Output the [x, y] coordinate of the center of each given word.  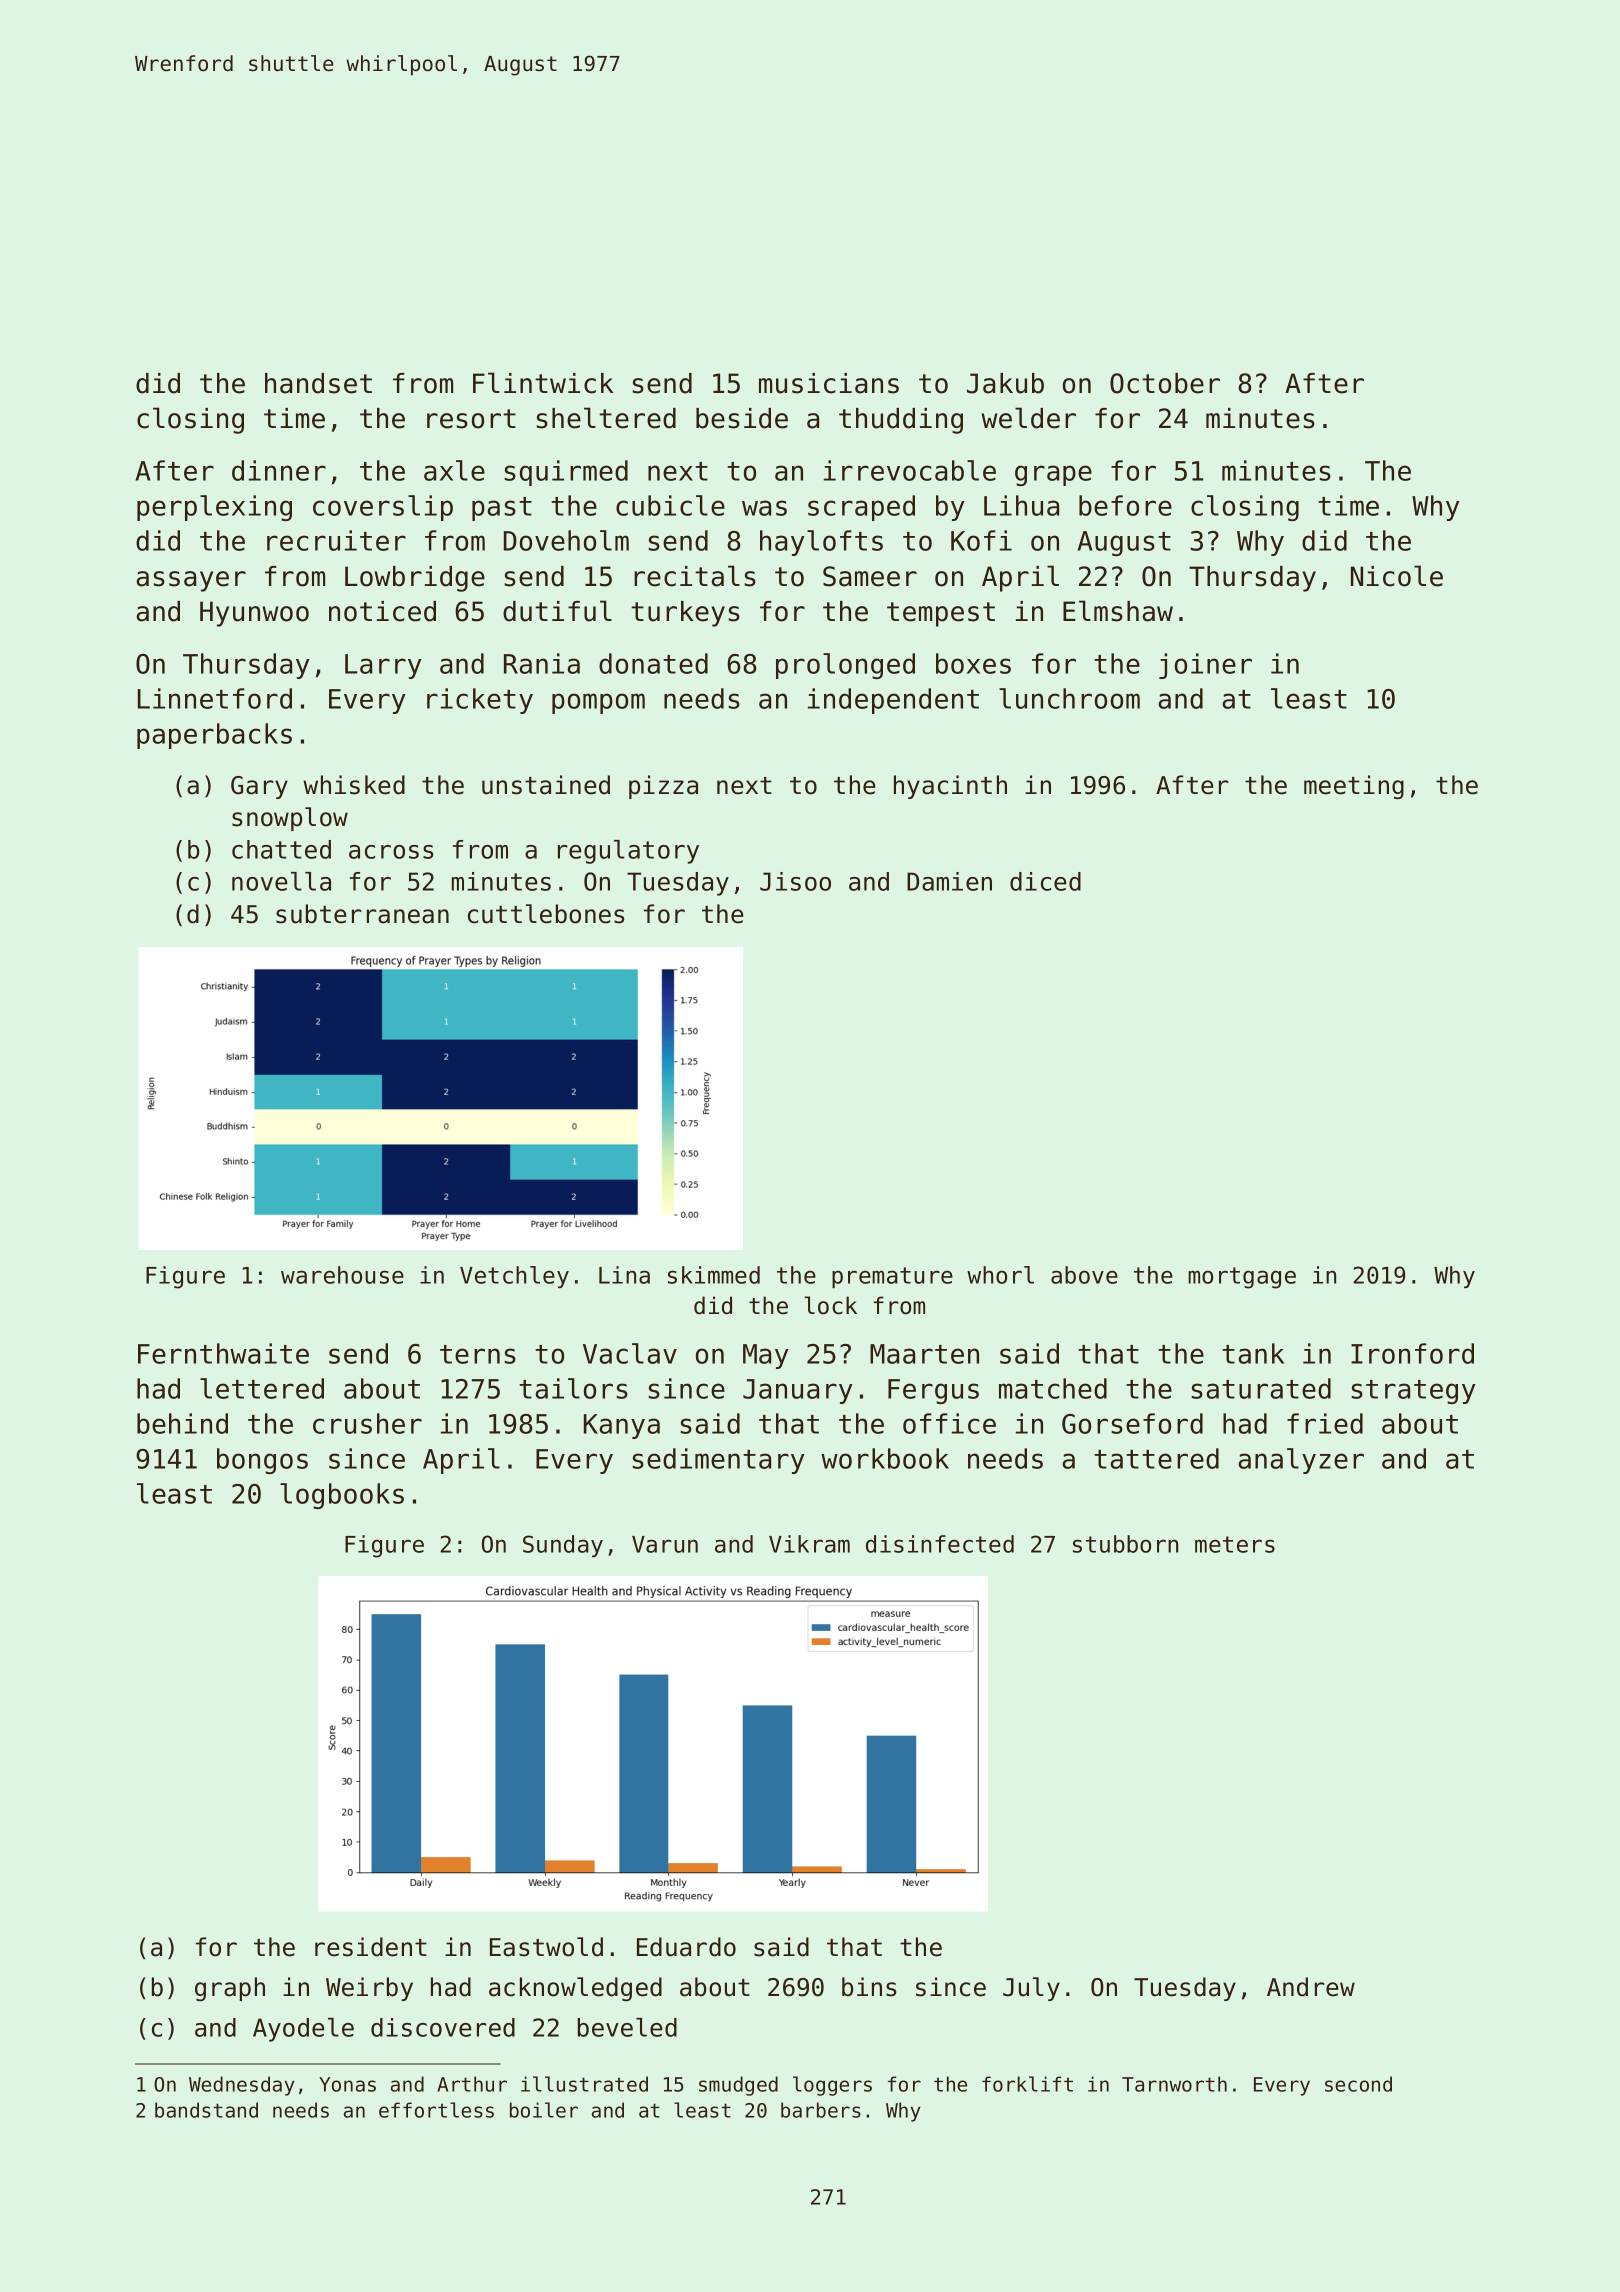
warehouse [342, 1275]
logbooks [342, 1496]
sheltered [606, 418]
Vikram [809, 1544]
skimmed [714, 1275]
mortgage [1242, 1278]
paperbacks [214, 736]
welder [1028, 418]
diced [1045, 881]
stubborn [1125, 1544]
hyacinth [950, 787]
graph [230, 1989]
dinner [279, 470]
